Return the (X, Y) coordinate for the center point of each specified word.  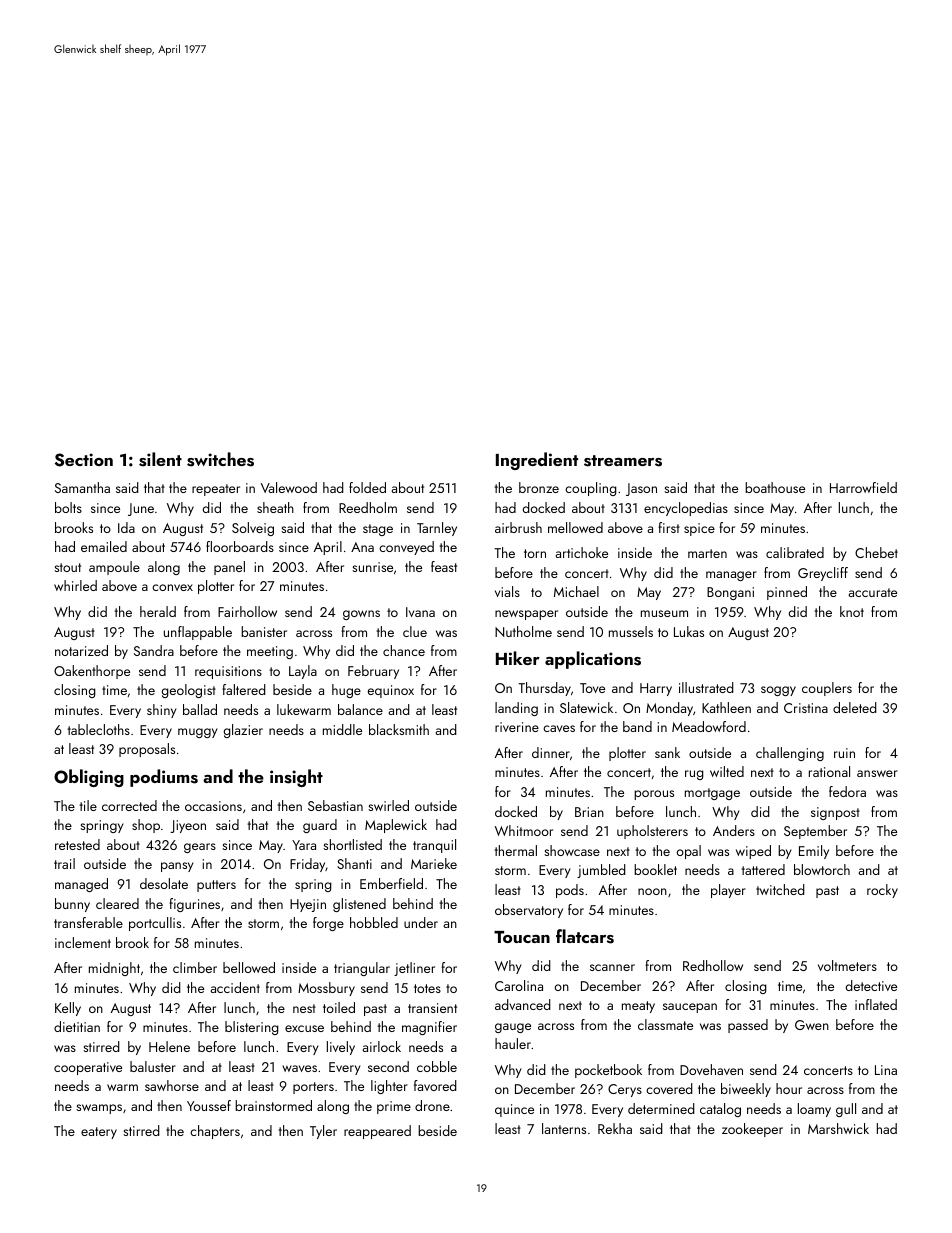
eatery (99, 1133)
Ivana (420, 612)
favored (435, 1085)
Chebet (876, 552)
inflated (876, 1004)
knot (852, 611)
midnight (114, 969)
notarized (81, 650)
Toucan (522, 937)
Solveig (253, 529)
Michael (576, 591)
